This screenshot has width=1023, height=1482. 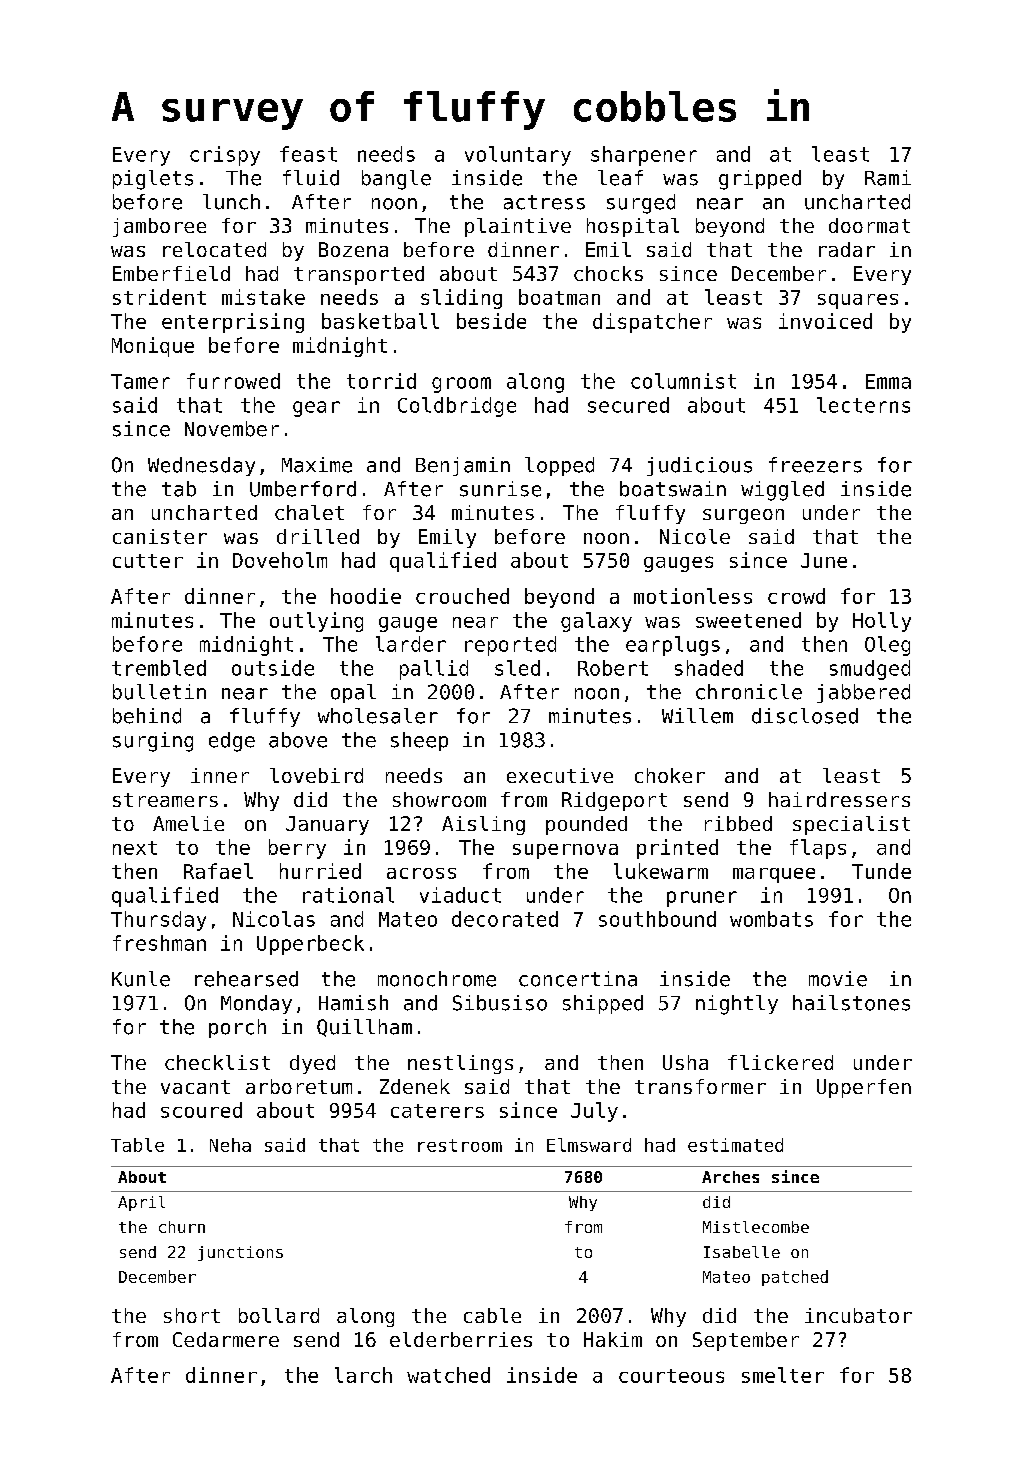 What do you see at coordinates (226, 1339) in the screenshot?
I see `Cedarmere` at bounding box center [226, 1339].
